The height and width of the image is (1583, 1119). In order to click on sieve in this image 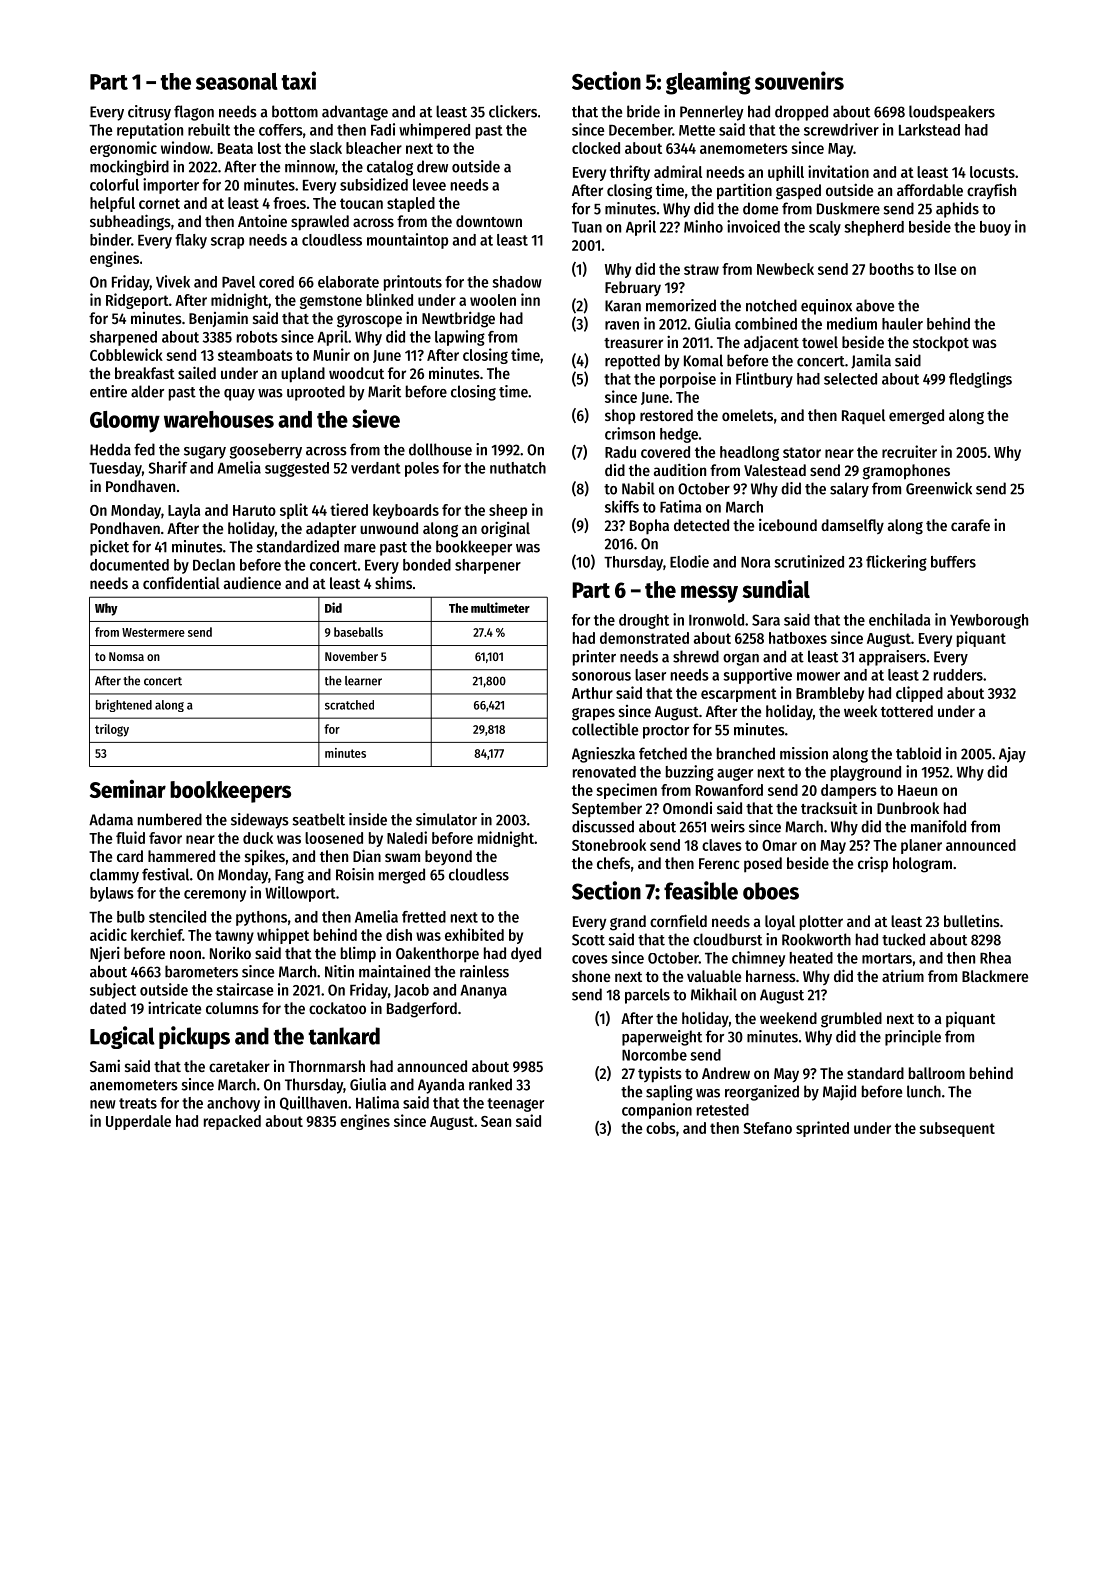, I will do `click(376, 418)`.
